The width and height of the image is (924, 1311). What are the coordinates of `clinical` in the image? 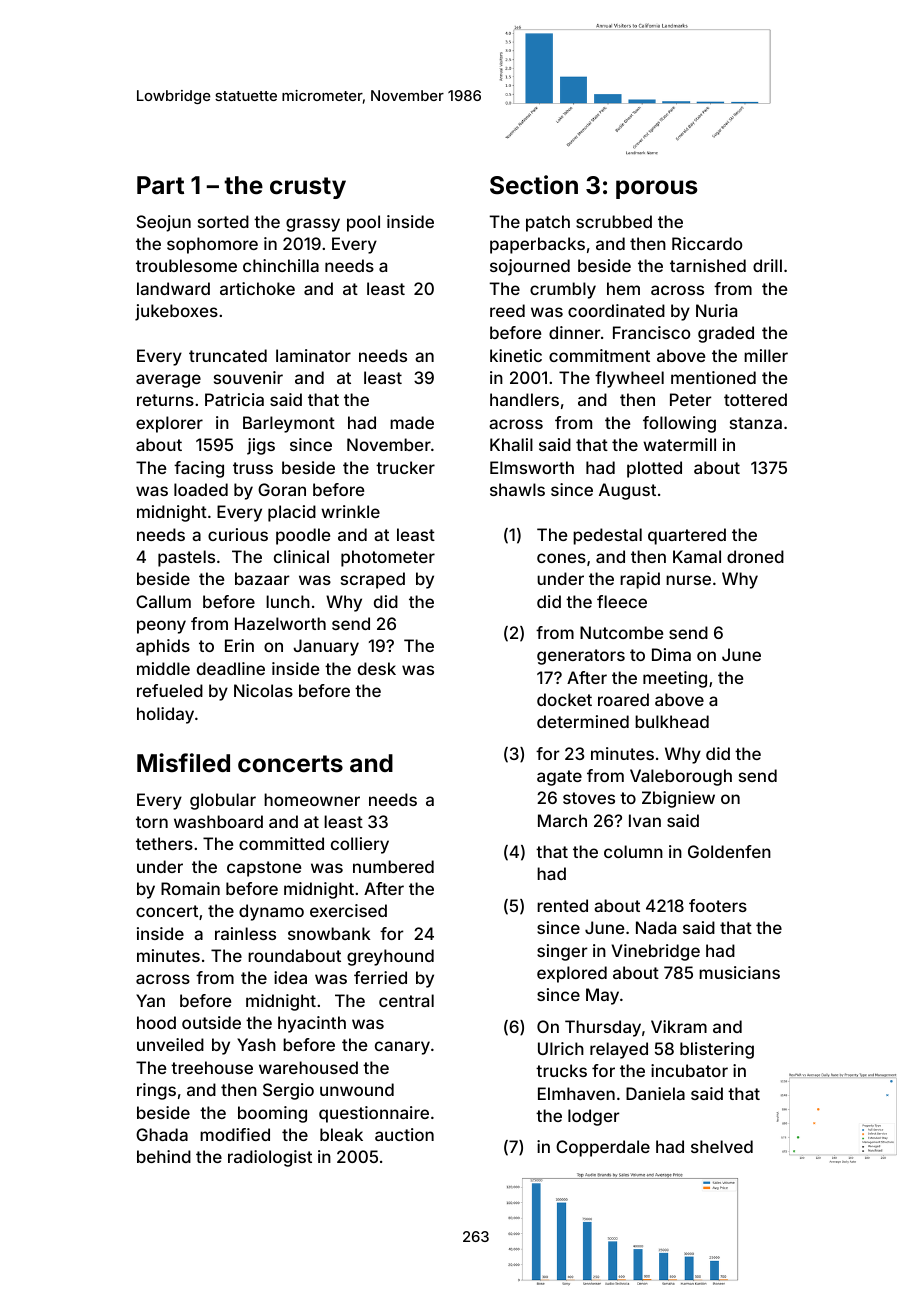 It's located at (301, 556).
